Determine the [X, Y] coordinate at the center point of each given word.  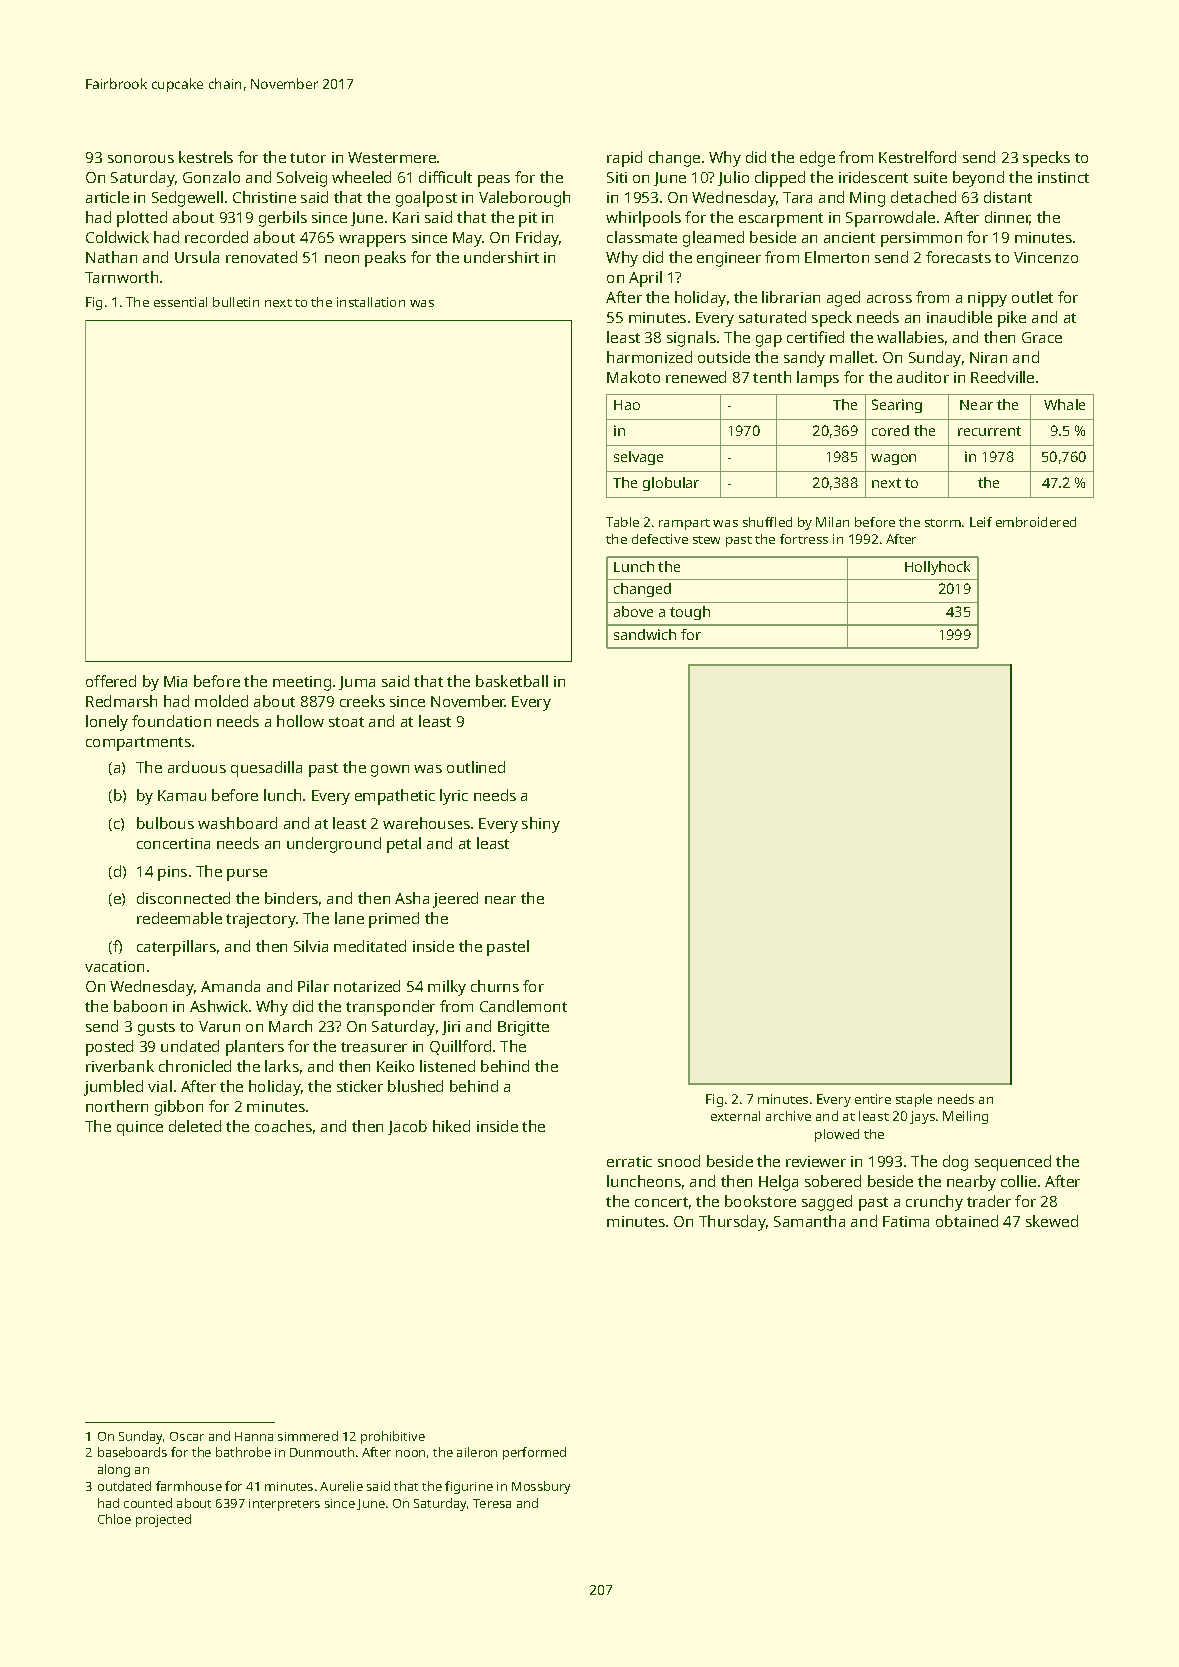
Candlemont [523, 1006]
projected [163, 1520]
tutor [308, 158]
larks [282, 1066]
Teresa [492, 1503]
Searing [897, 406]
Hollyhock [937, 568]
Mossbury [541, 1487]
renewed [696, 377]
